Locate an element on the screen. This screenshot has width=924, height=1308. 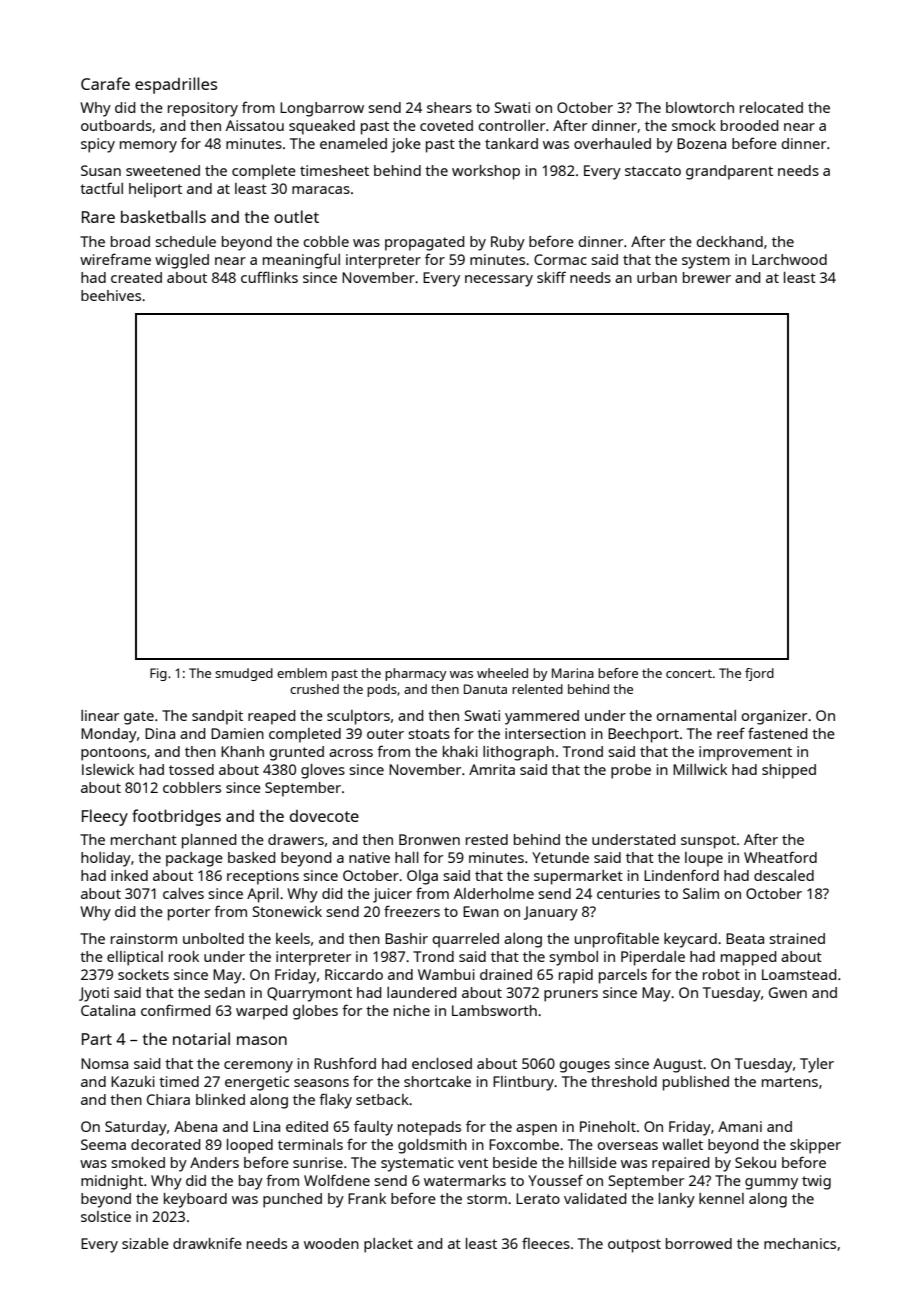
Fig is located at coordinates (158, 674).
